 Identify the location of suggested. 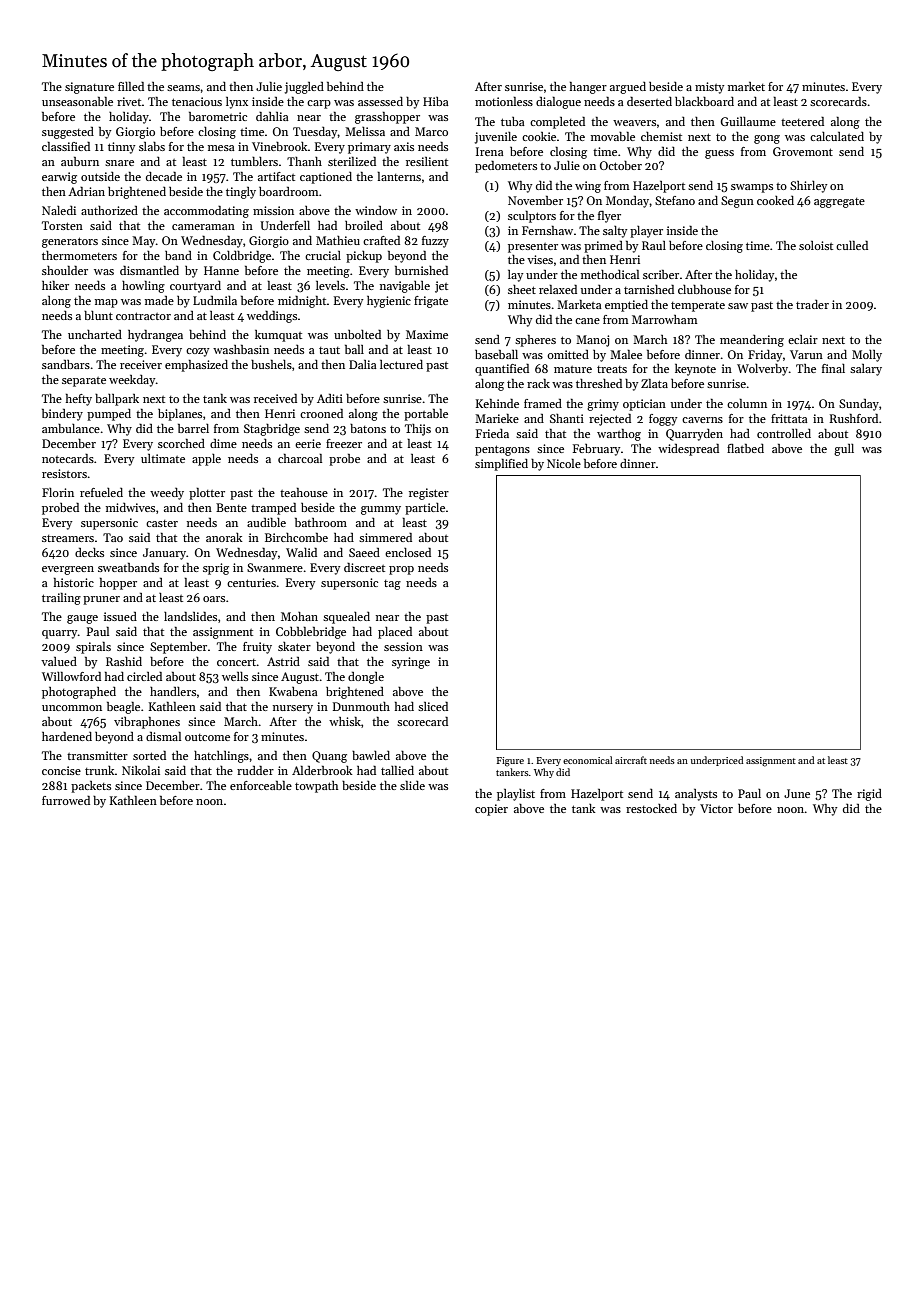
(68, 133).
